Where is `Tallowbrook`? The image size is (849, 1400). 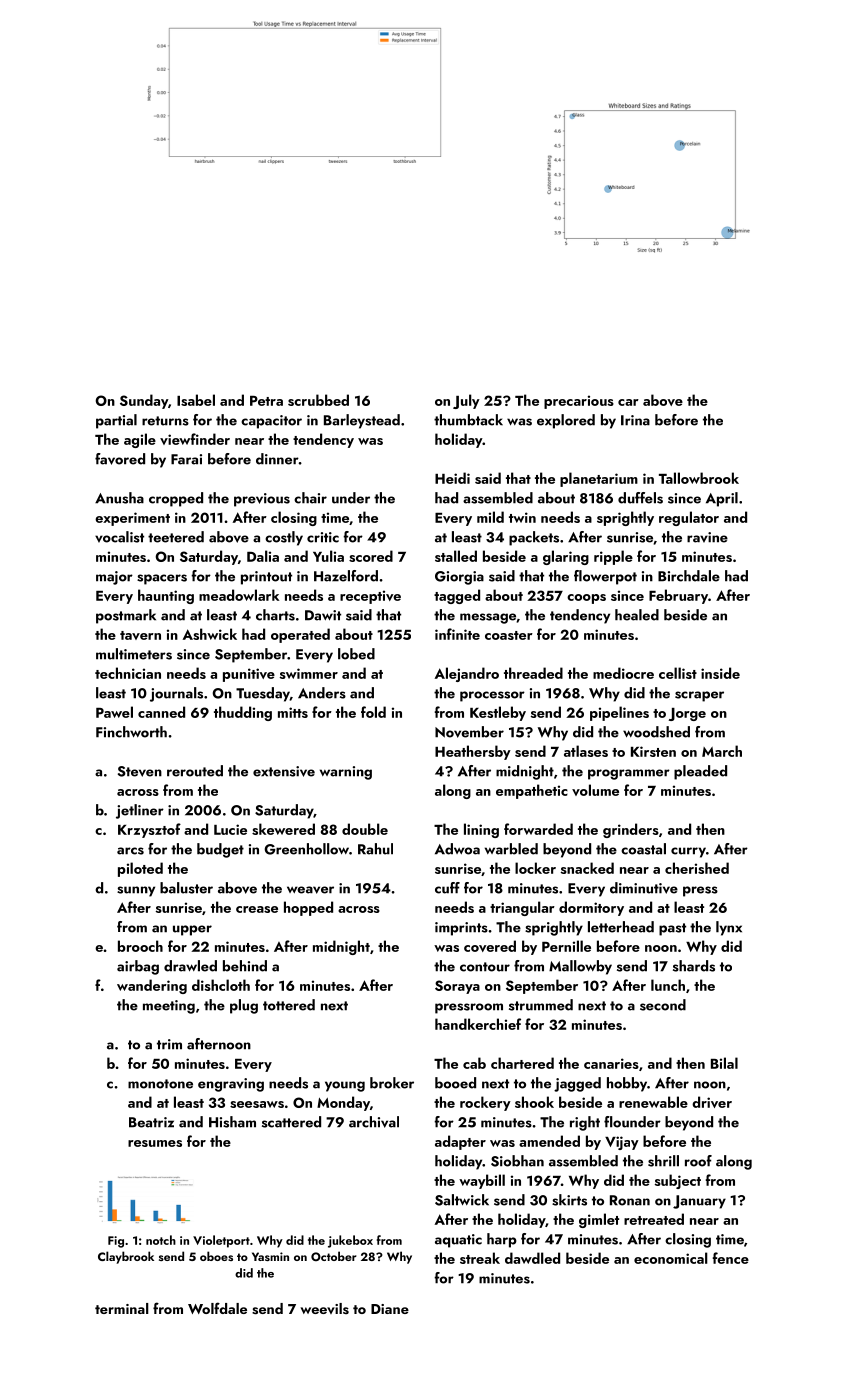
Tallowbrook is located at coordinates (699, 478).
